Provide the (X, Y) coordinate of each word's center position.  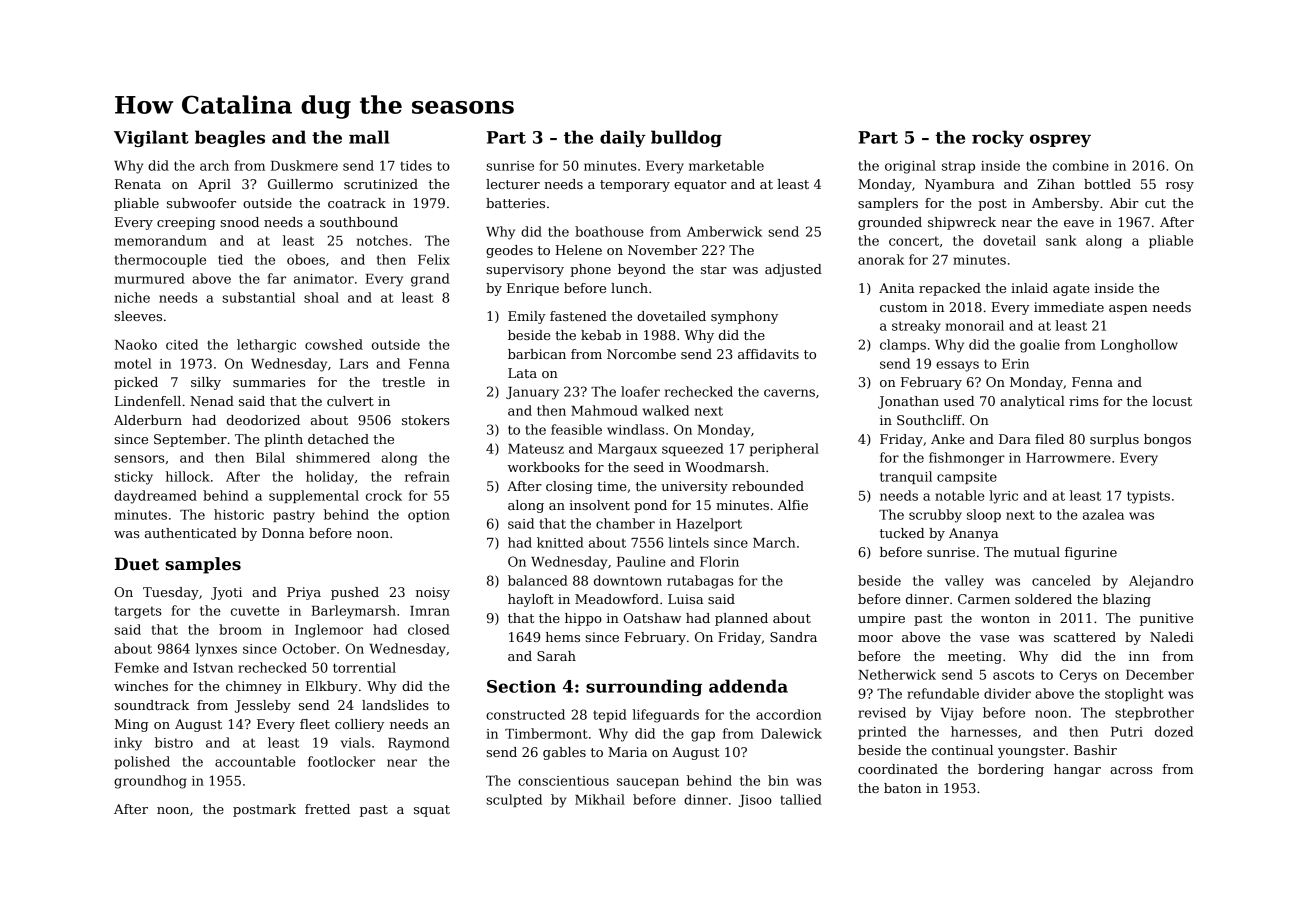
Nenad (212, 401)
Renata (138, 184)
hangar (1077, 770)
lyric (1003, 497)
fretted (327, 809)
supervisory (525, 270)
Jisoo (755, 801)
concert (914, 241)
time (611, 486)
